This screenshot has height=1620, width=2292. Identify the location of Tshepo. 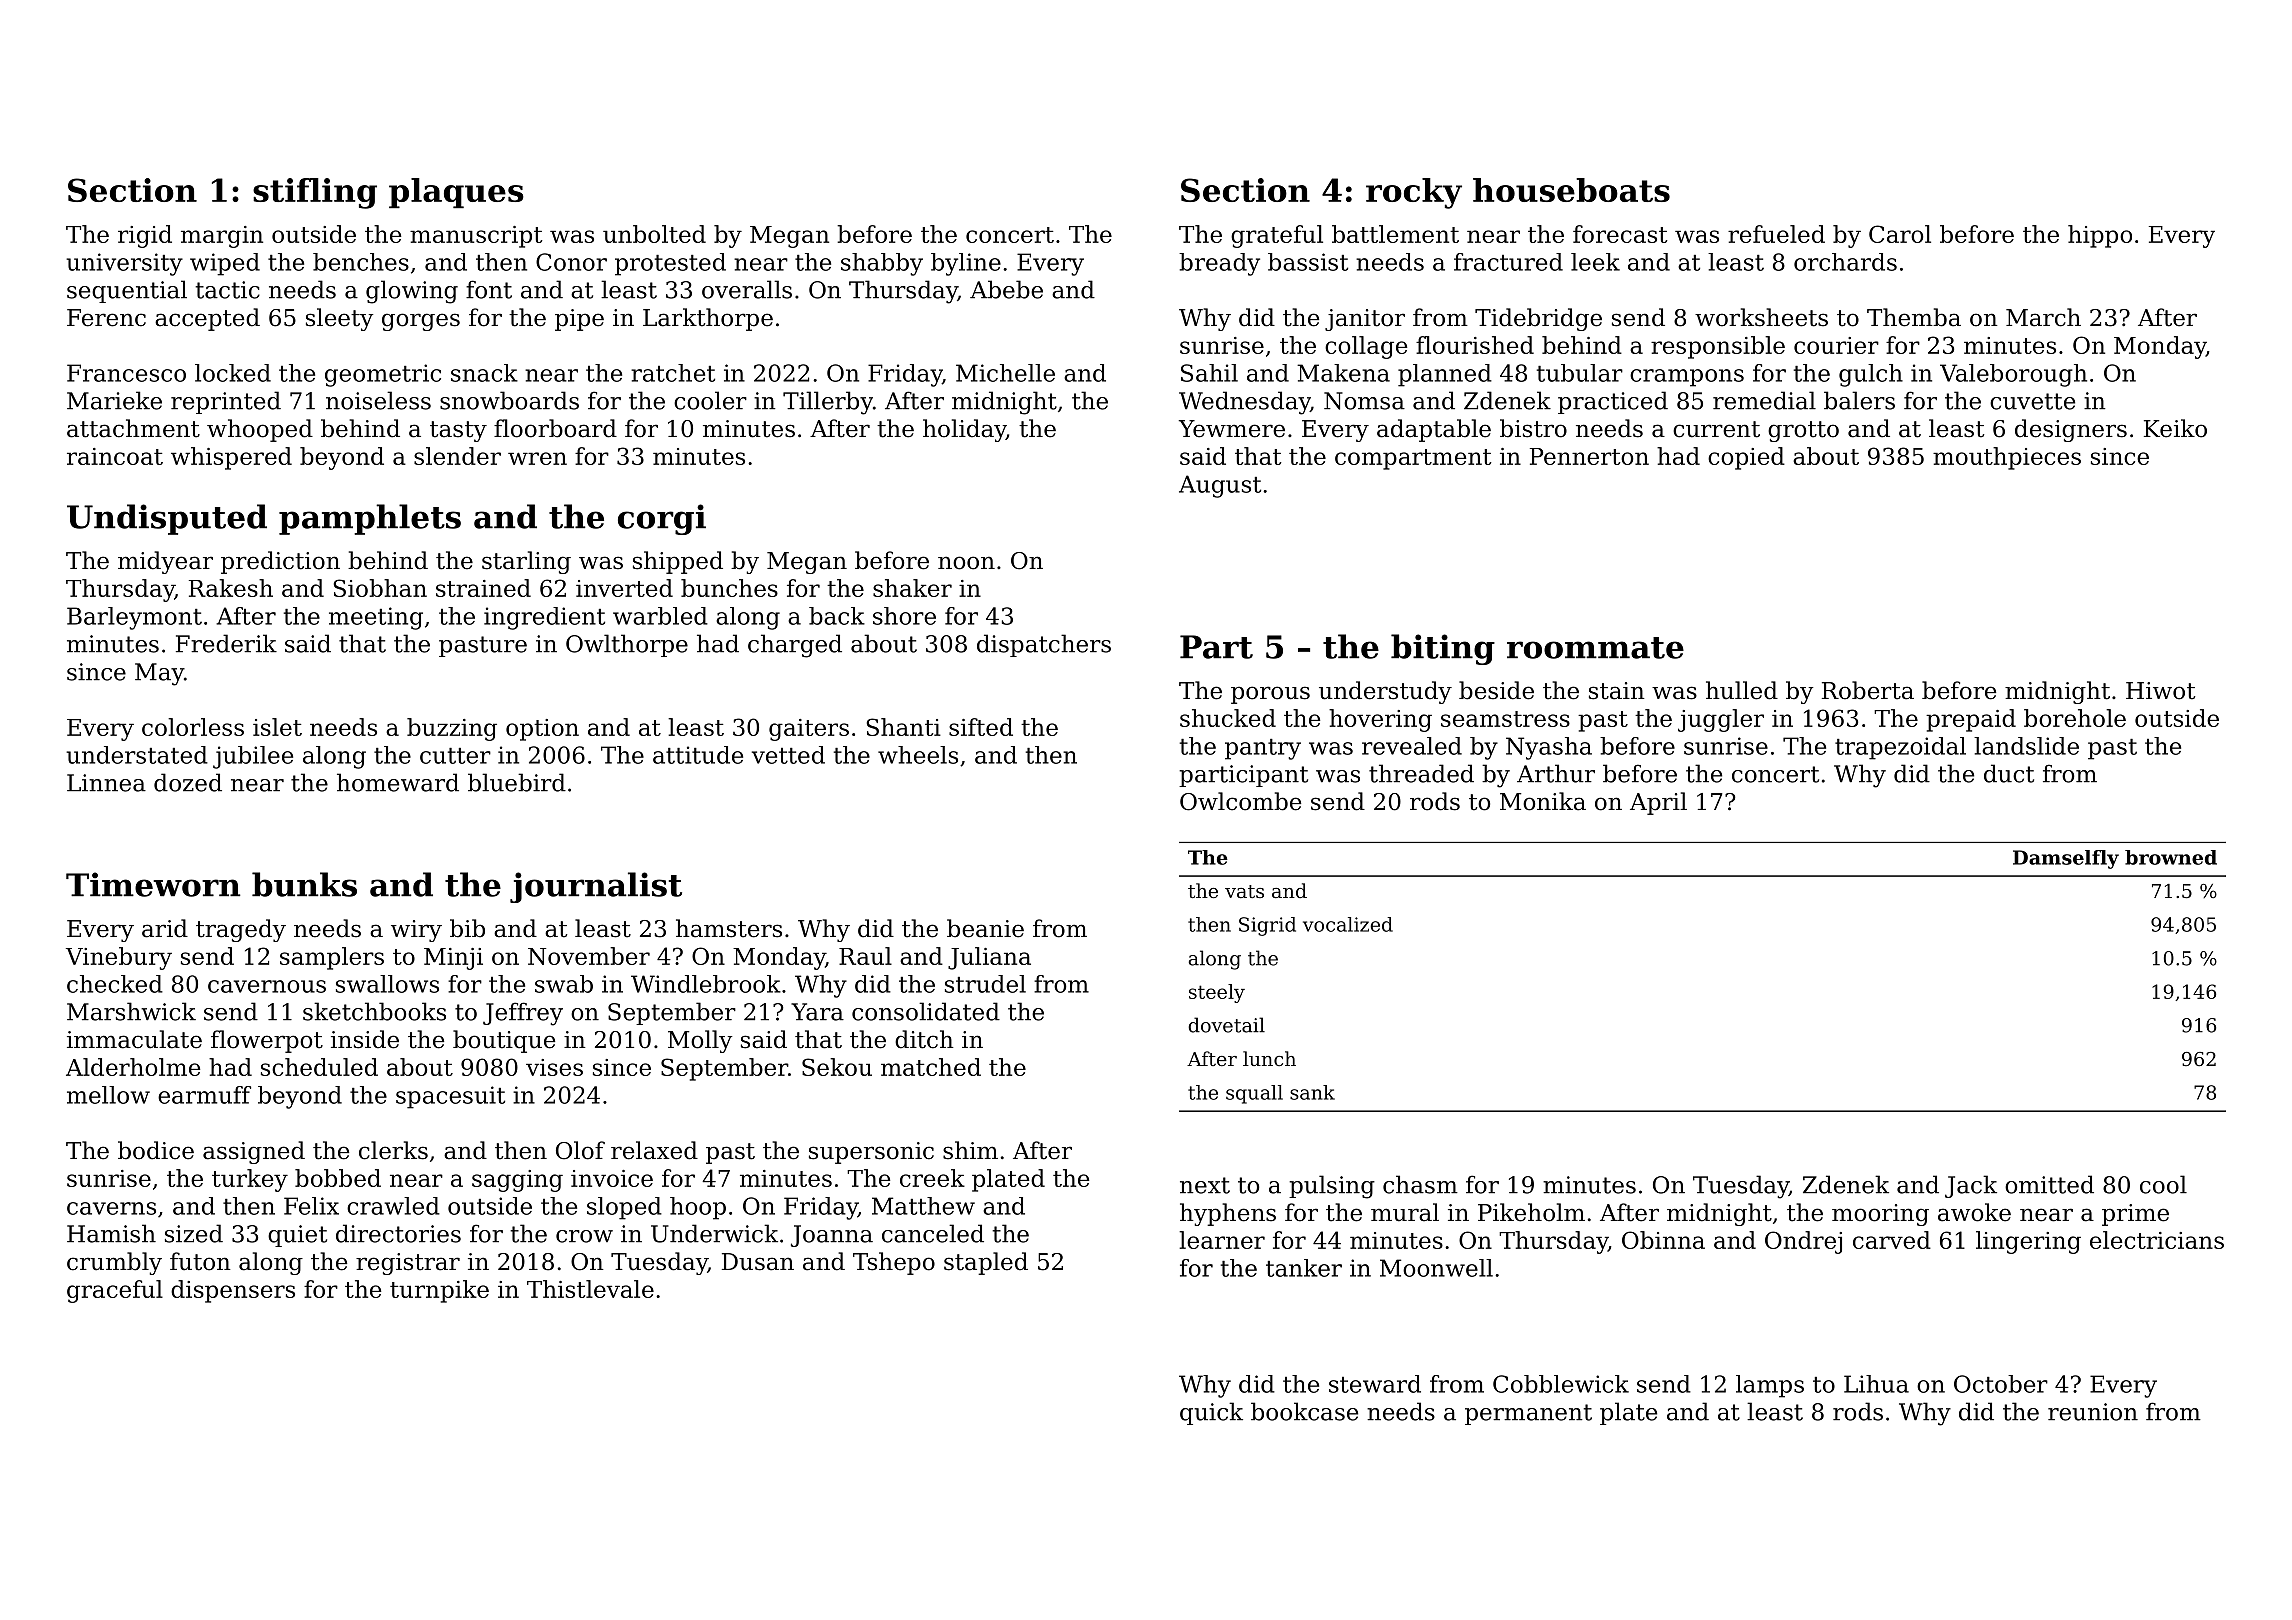
(894, 1263).
